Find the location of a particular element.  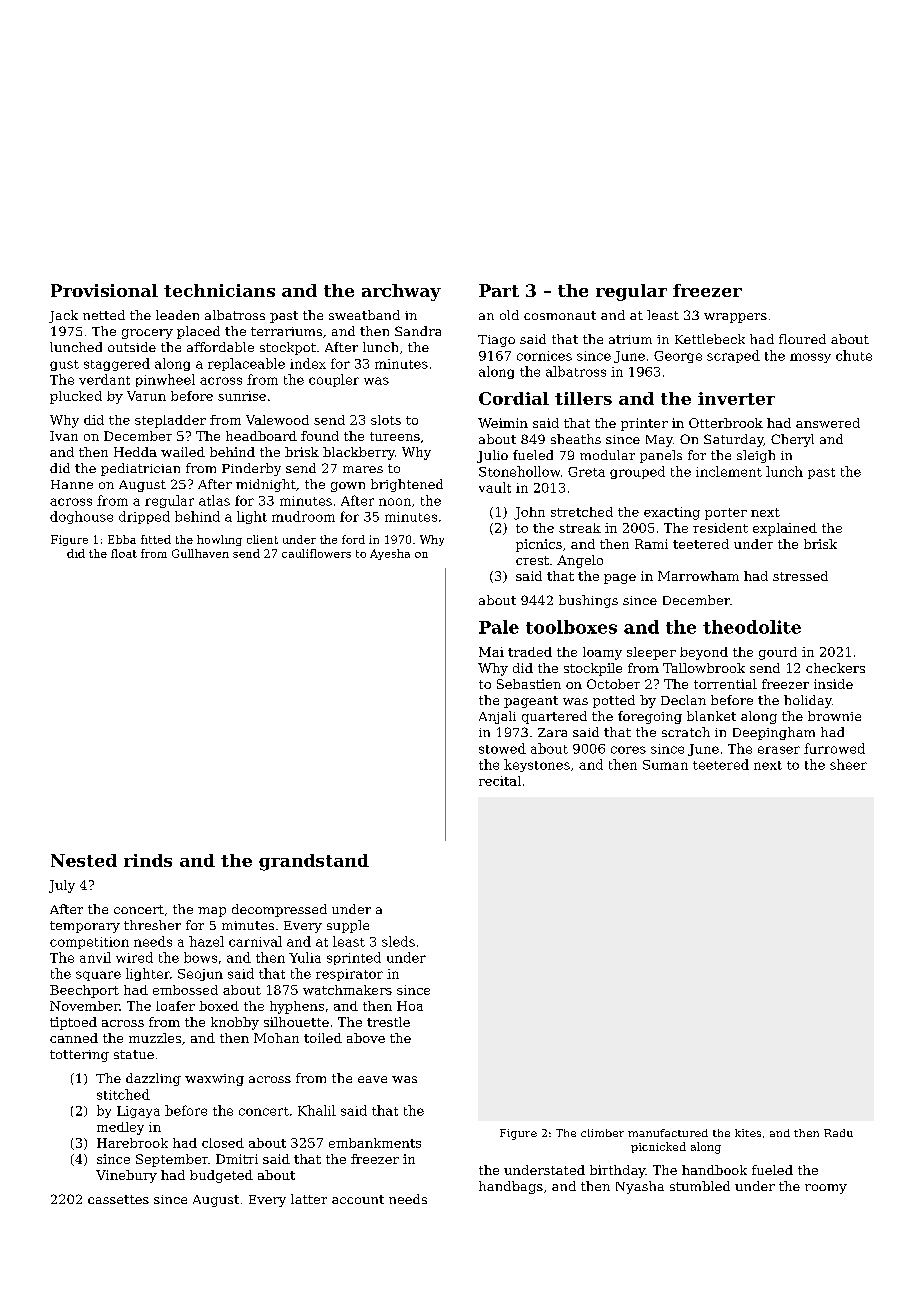

technicians is located at coordinates (219, 290).
